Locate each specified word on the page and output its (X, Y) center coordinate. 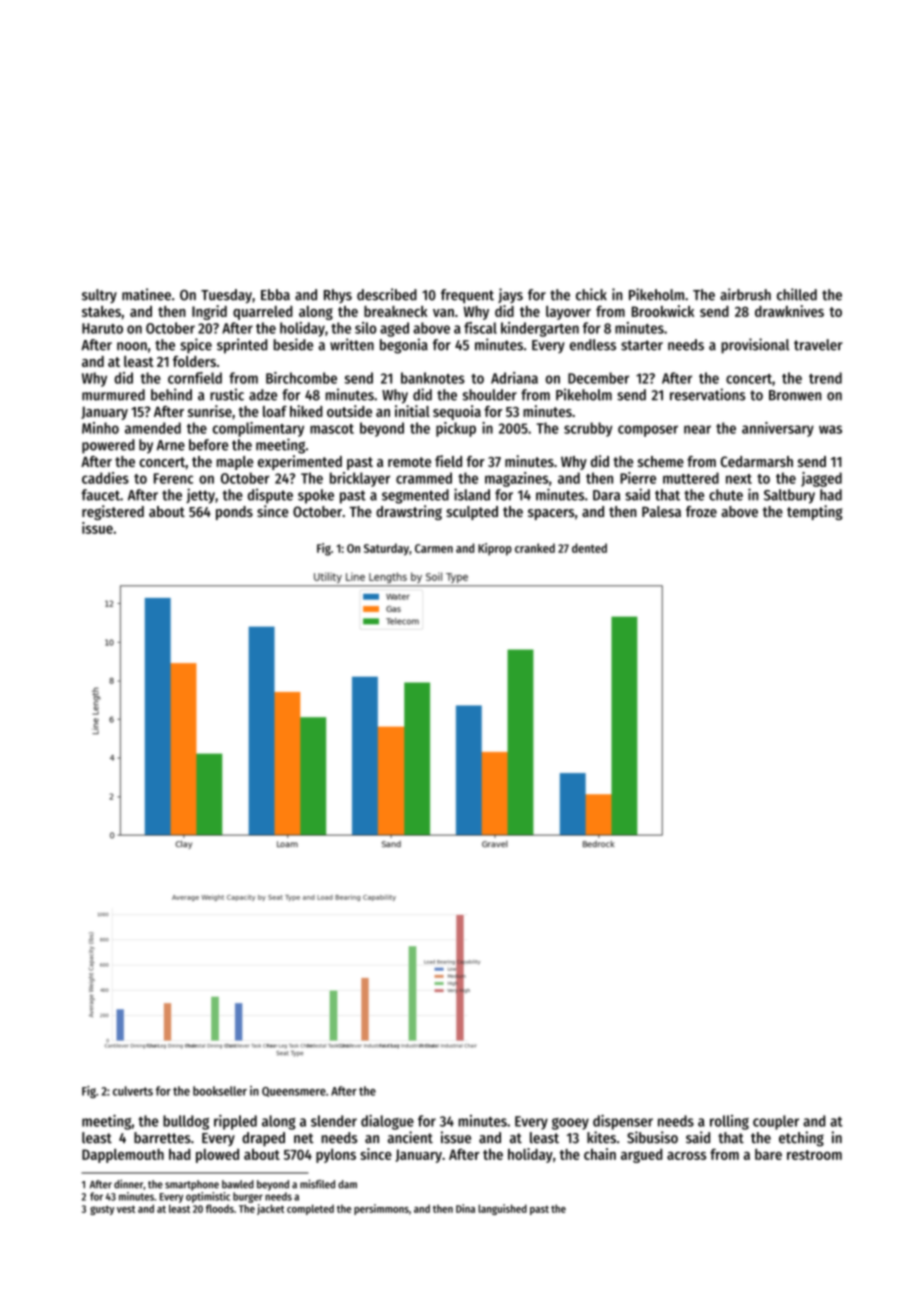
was (830, 429)
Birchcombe (301, 378)
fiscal (480, 328)
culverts (133, 1091)
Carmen (434, 548)
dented (589, 548)
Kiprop (495, 549)
